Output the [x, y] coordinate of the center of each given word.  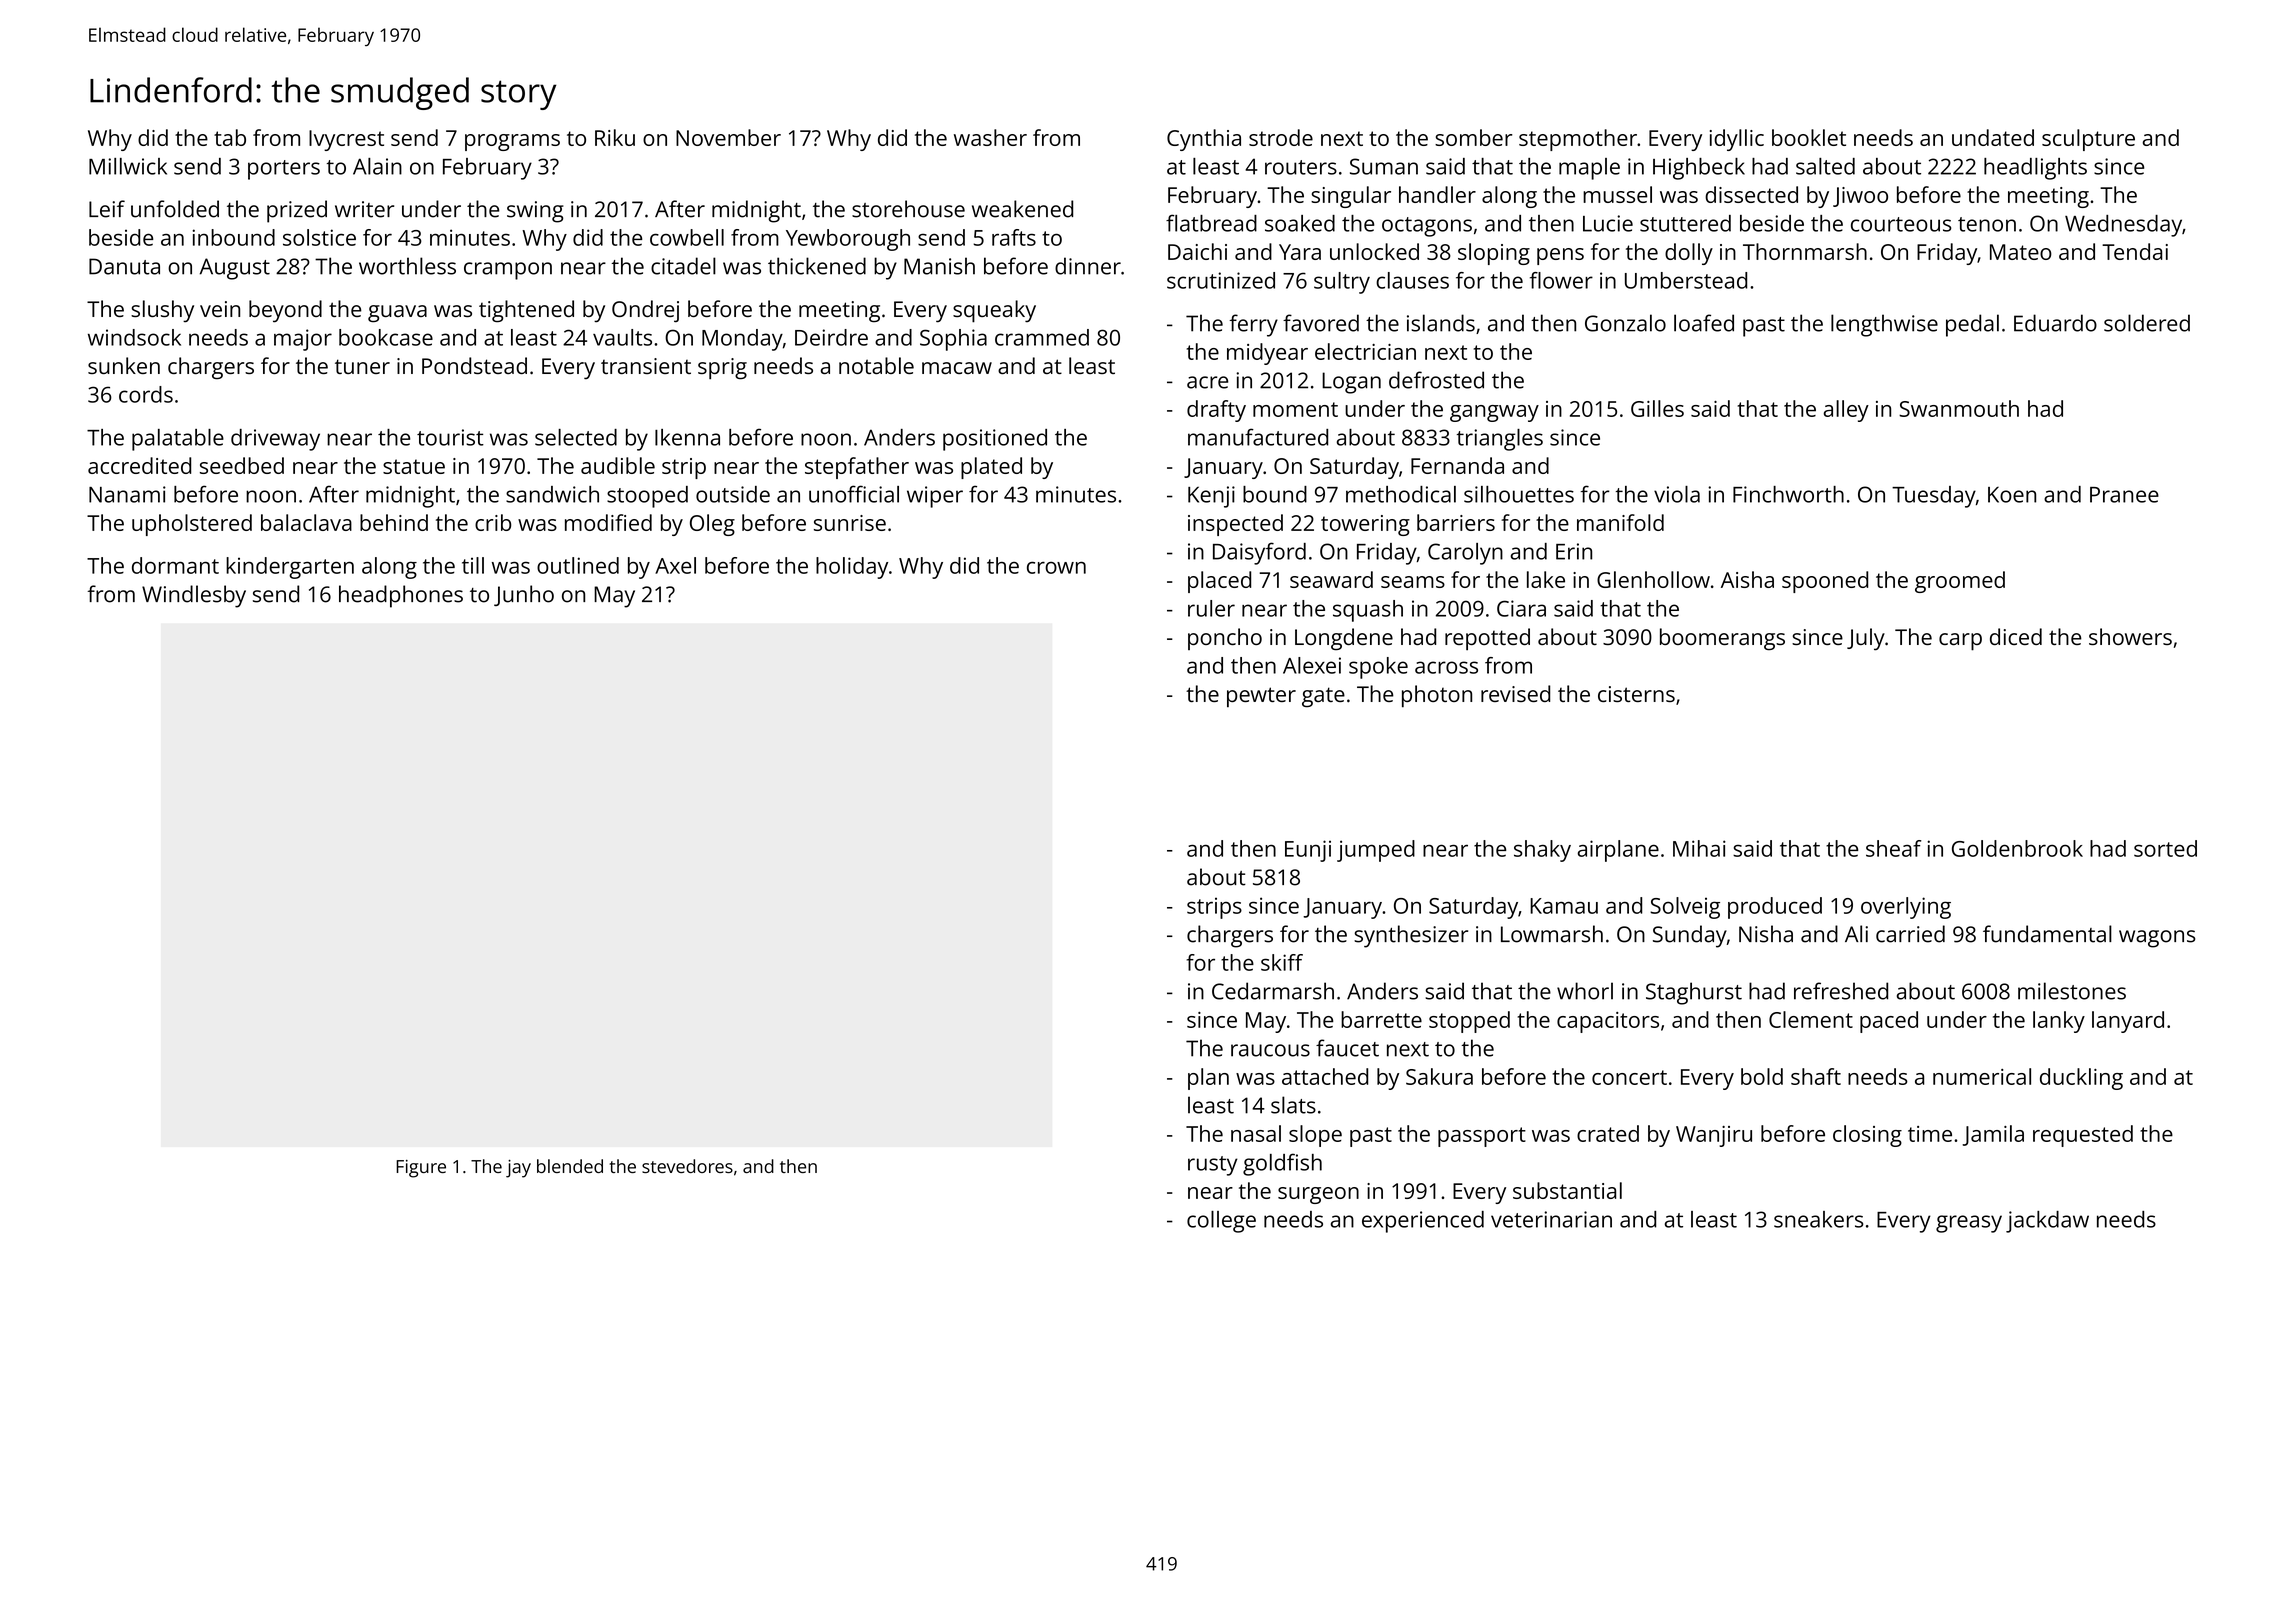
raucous [1270, 1050]
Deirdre [831, 337]
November [728, 137]
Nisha [1766, 934]
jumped [1376, 851]
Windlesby [194, 596]
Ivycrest [346, 140]
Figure [421, 1169]
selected [576, 437]
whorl [1585, 991]
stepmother [1578, 140]
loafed [1704, 323]
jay [518, 1169]
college [1221, 1222]
